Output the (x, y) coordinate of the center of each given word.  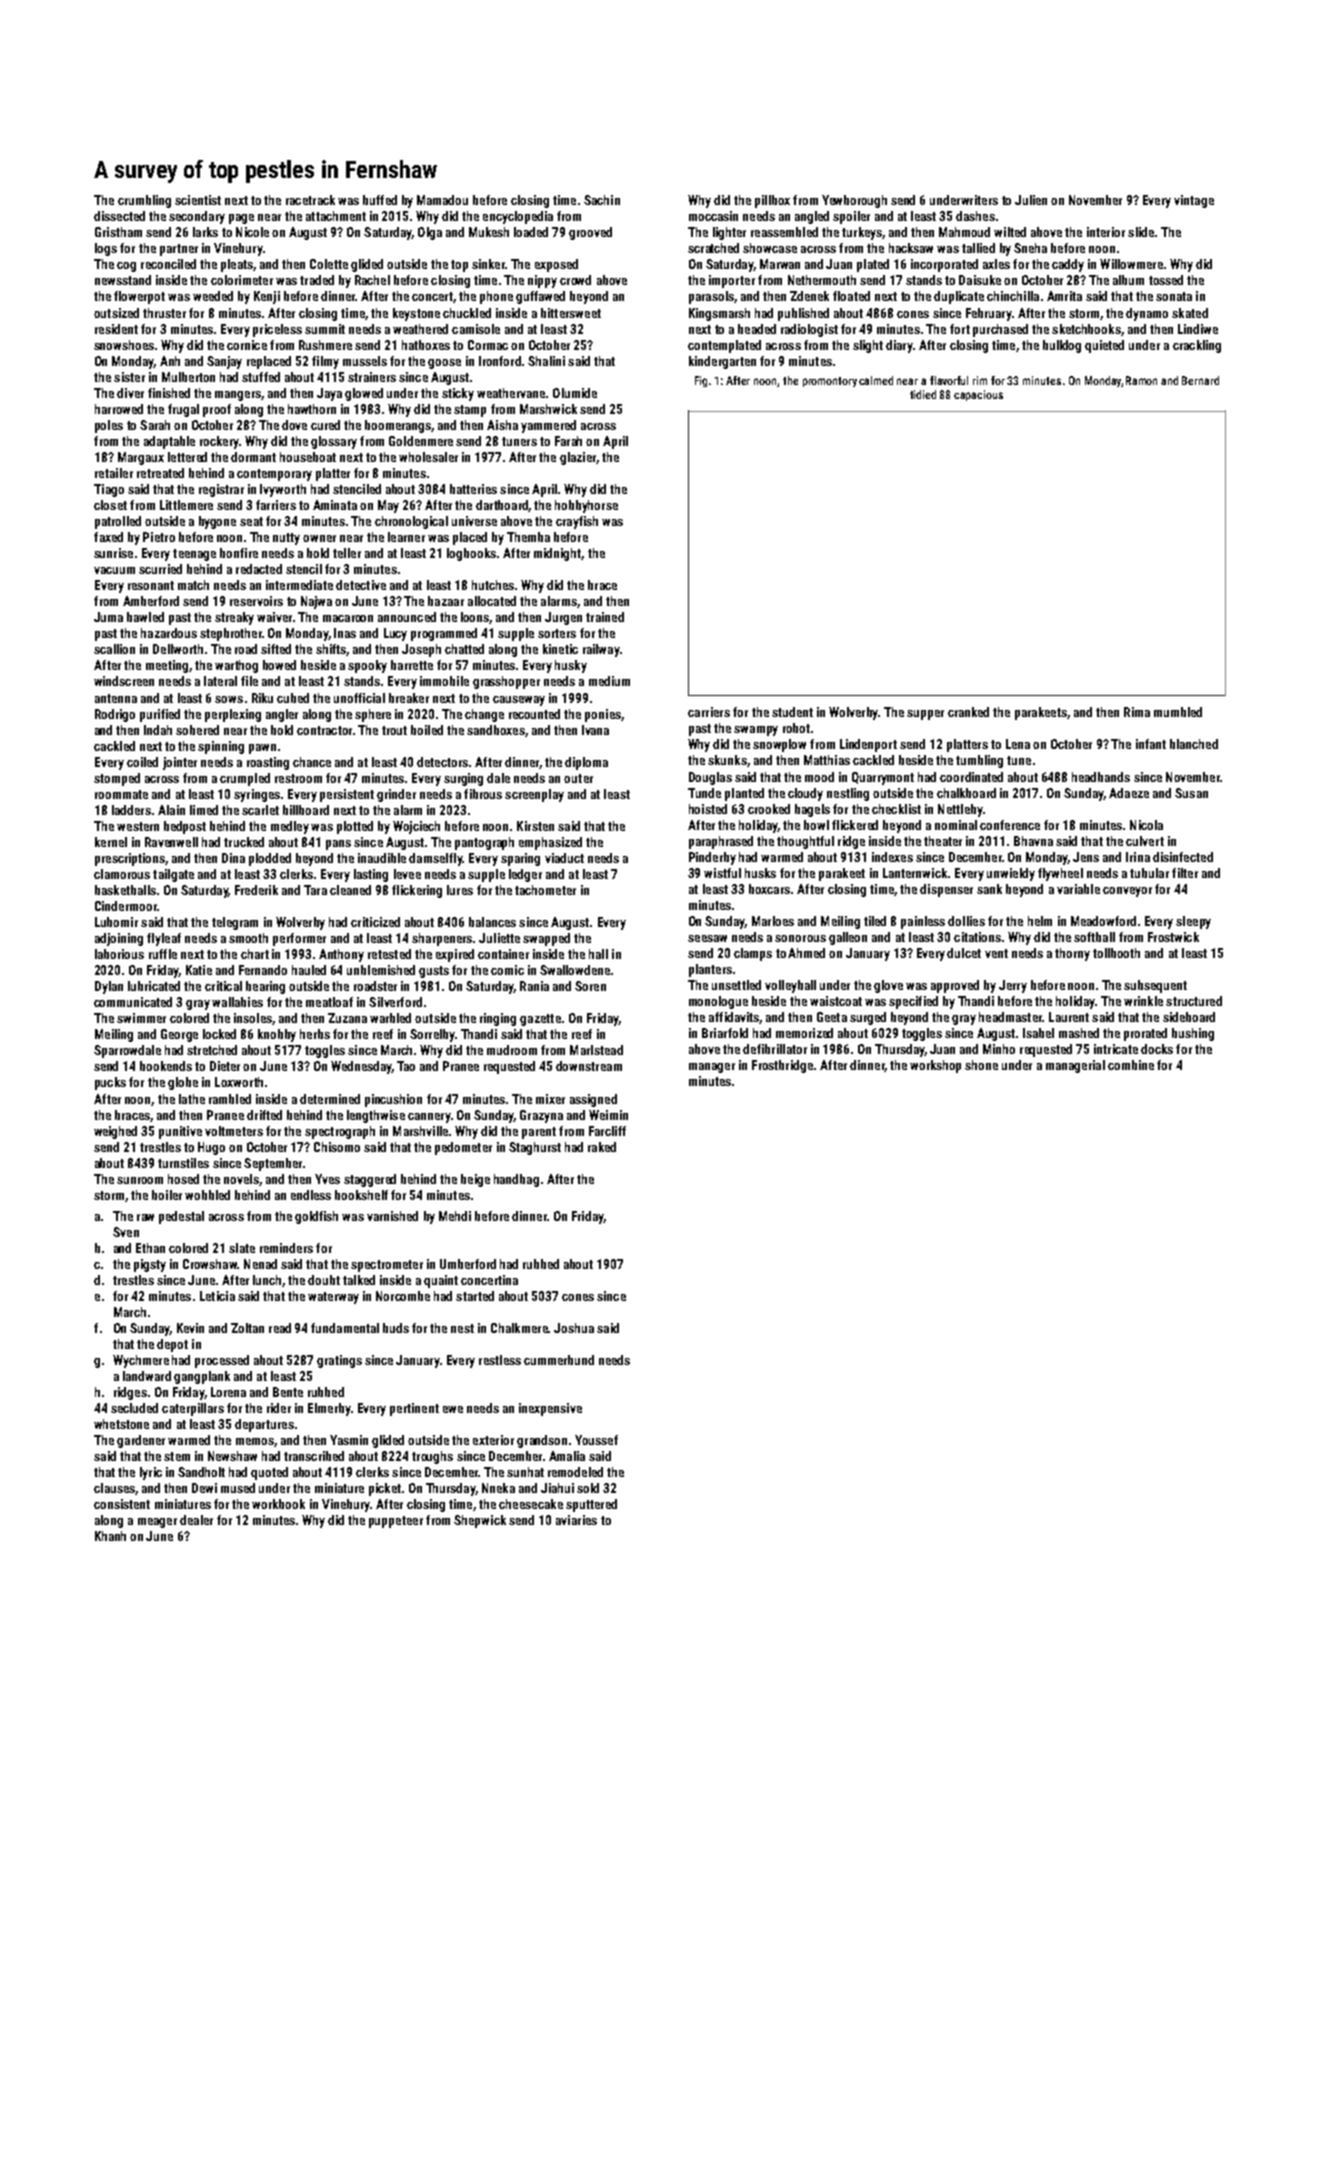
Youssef (596, 1440)
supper (925, 715)
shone (981, 1065)
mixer (550, 1099)
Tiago (109, 490)
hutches (493, 585)
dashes (975, 216)
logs (106, 249)
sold (588, 1488)
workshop (935, 1066)
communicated (133, 1002)
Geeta (832, 1017)
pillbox (772, 201)
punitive (180, 1132)
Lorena (228, 1392)
